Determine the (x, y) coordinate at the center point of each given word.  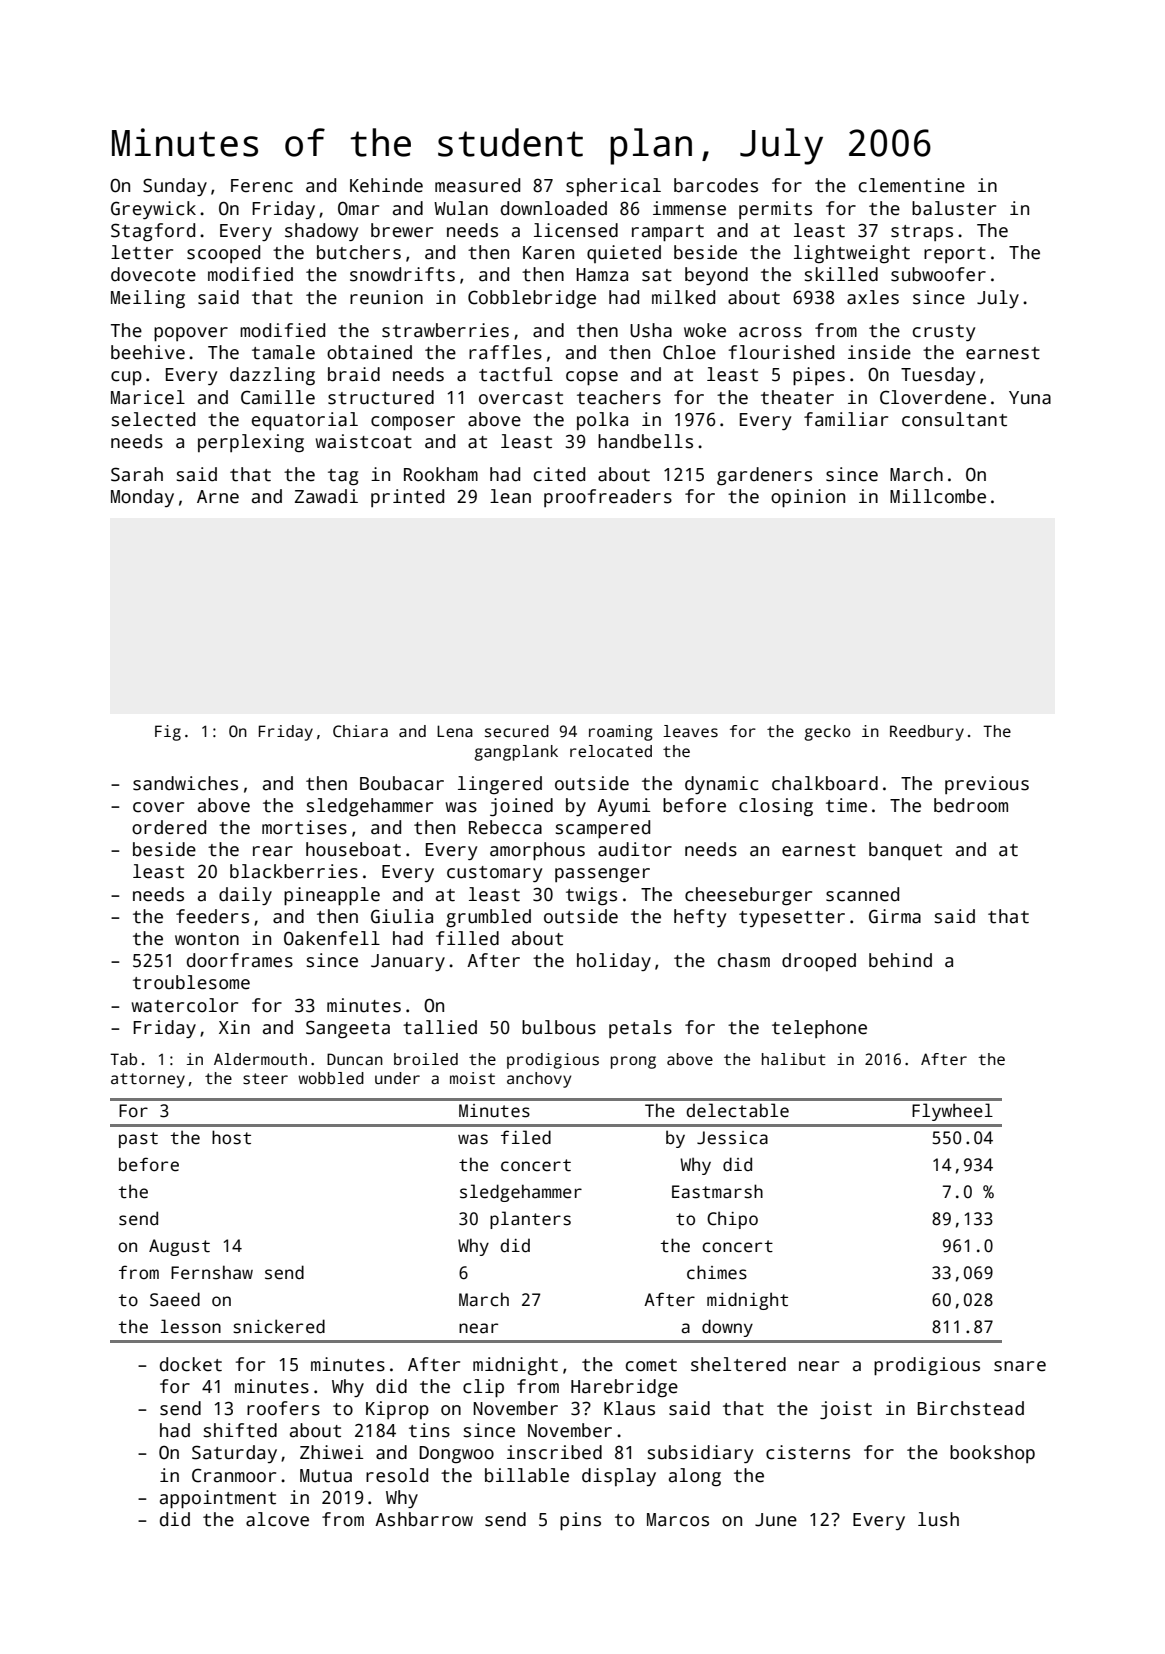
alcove (277, 1519)
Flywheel (952, 1112)
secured (517, 731)
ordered (169, 827)
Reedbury (927, 733)
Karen (548, 253)
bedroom (971, 805)
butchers (359, 252)
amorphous (537, 851)
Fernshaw (212, 1272)
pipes (819, 376)
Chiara (360, 731)
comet (651, 1365)
